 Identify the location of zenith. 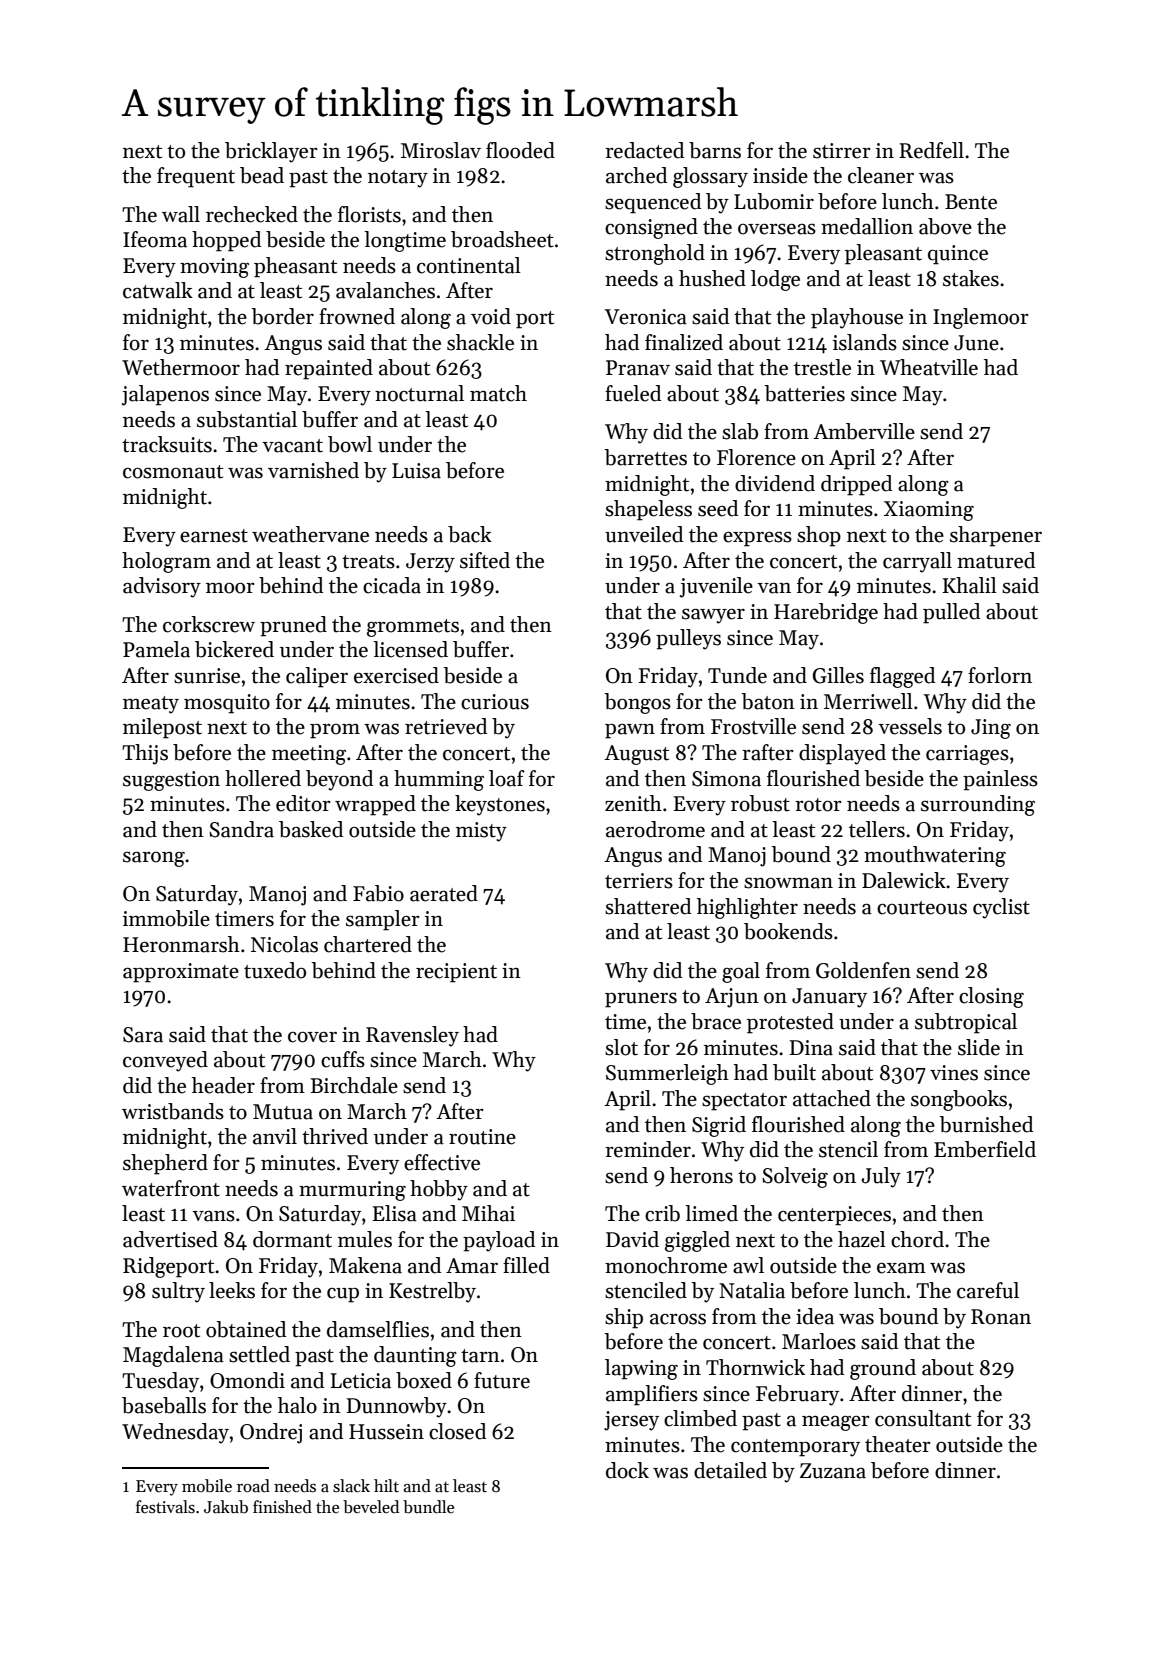
(633, 803).
